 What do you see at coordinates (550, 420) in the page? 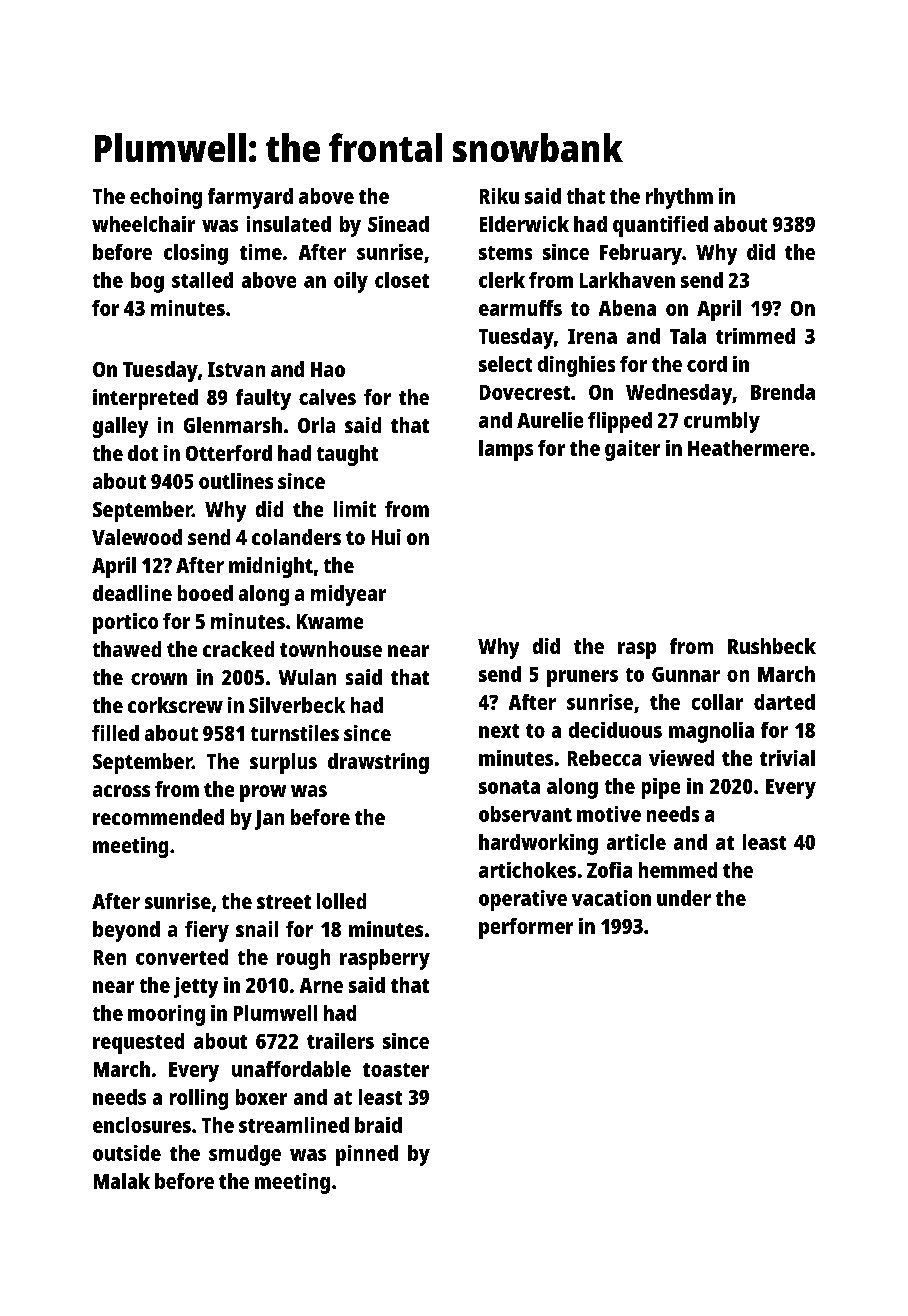
I see `Aurelie` at bounding box center [550, 420].
